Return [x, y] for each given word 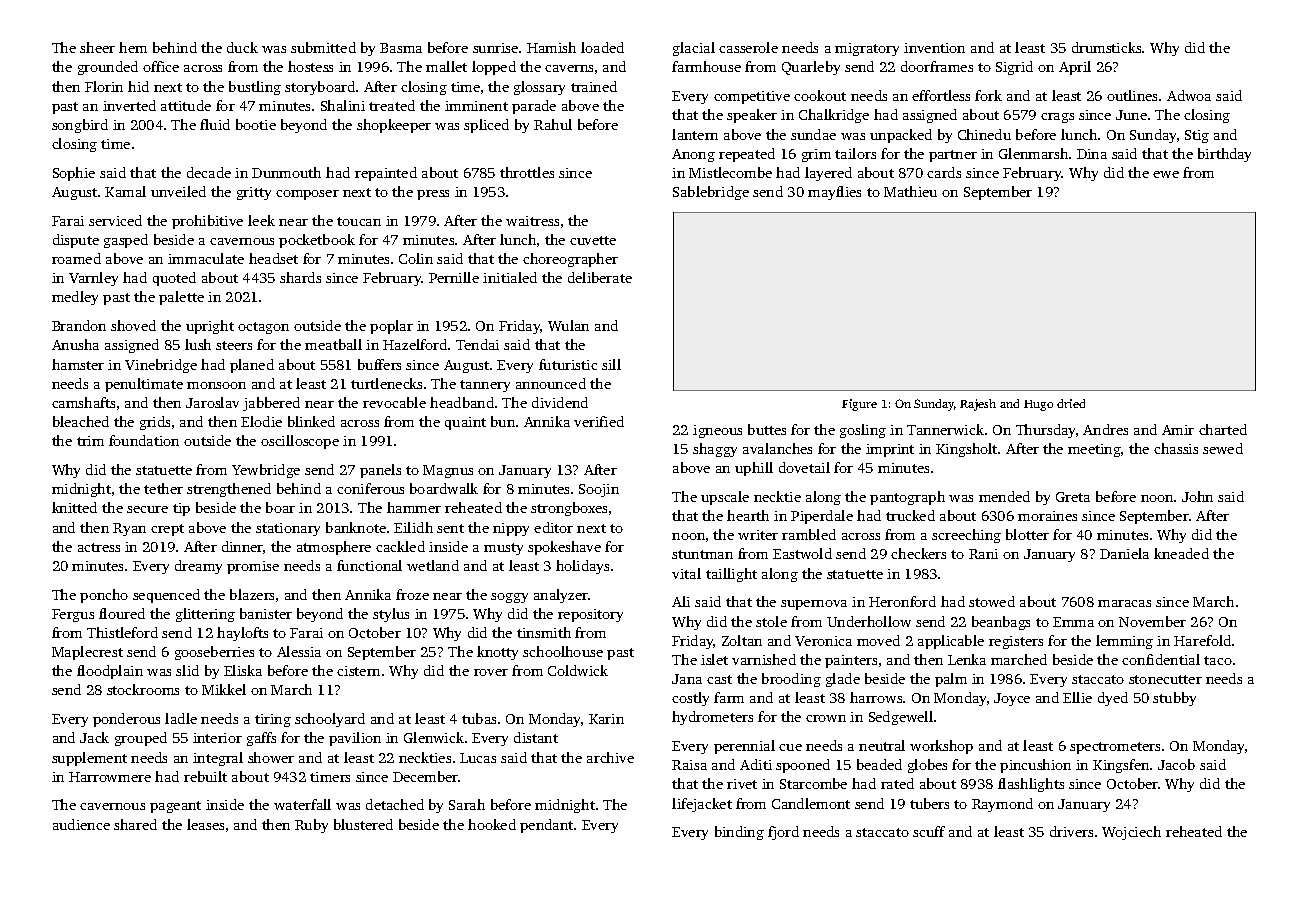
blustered [363, 824]
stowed [992, 601]
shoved [133, 325]
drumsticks [1106, 47]
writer [758, 535]
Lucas [478, 758]
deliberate [600, 277]
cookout [820, 95]
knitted [74, 507]
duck [242, 47]
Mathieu [910, 191]
